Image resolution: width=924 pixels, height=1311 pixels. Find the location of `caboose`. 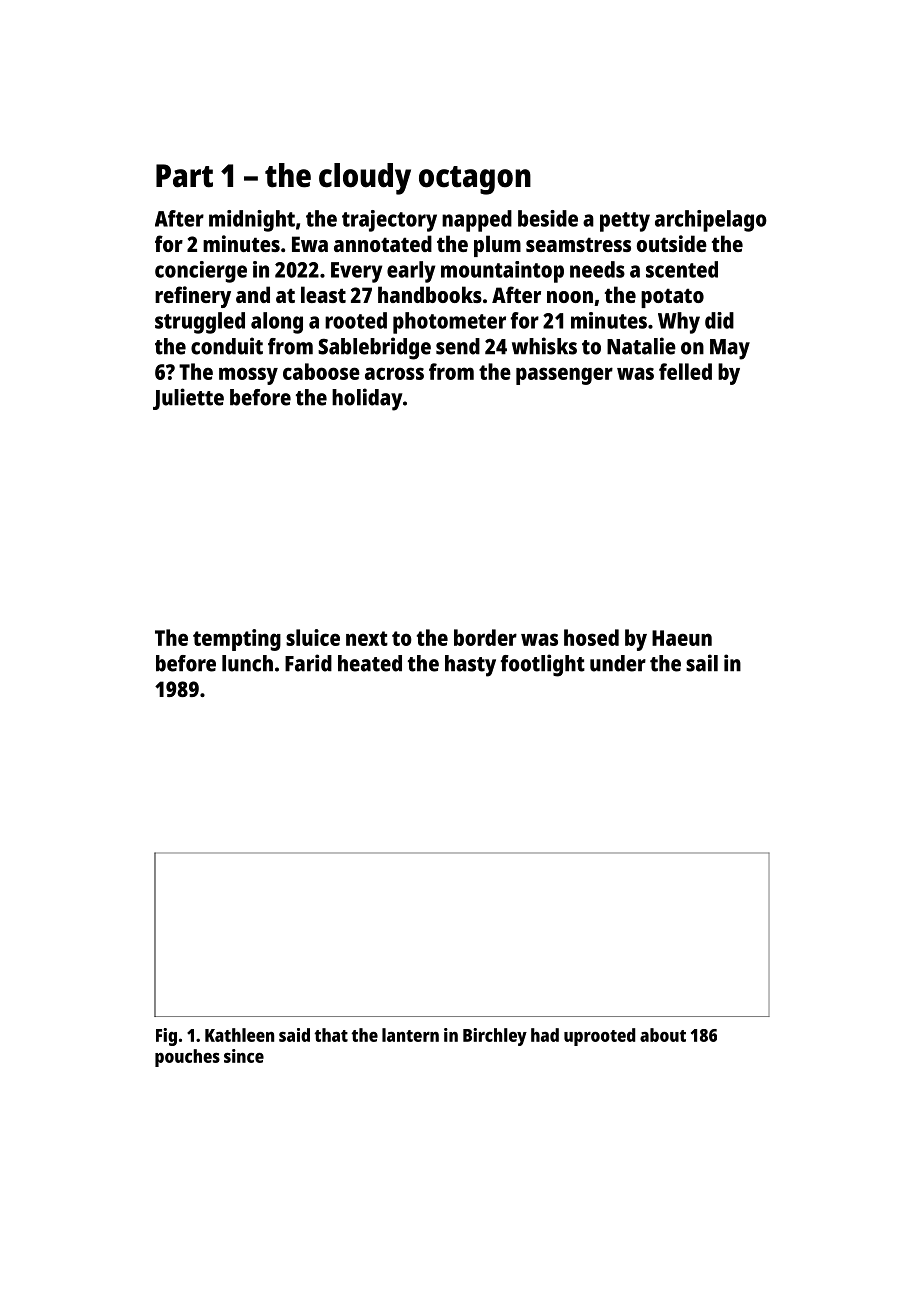

caboose is located at coordinates (321, 371).
